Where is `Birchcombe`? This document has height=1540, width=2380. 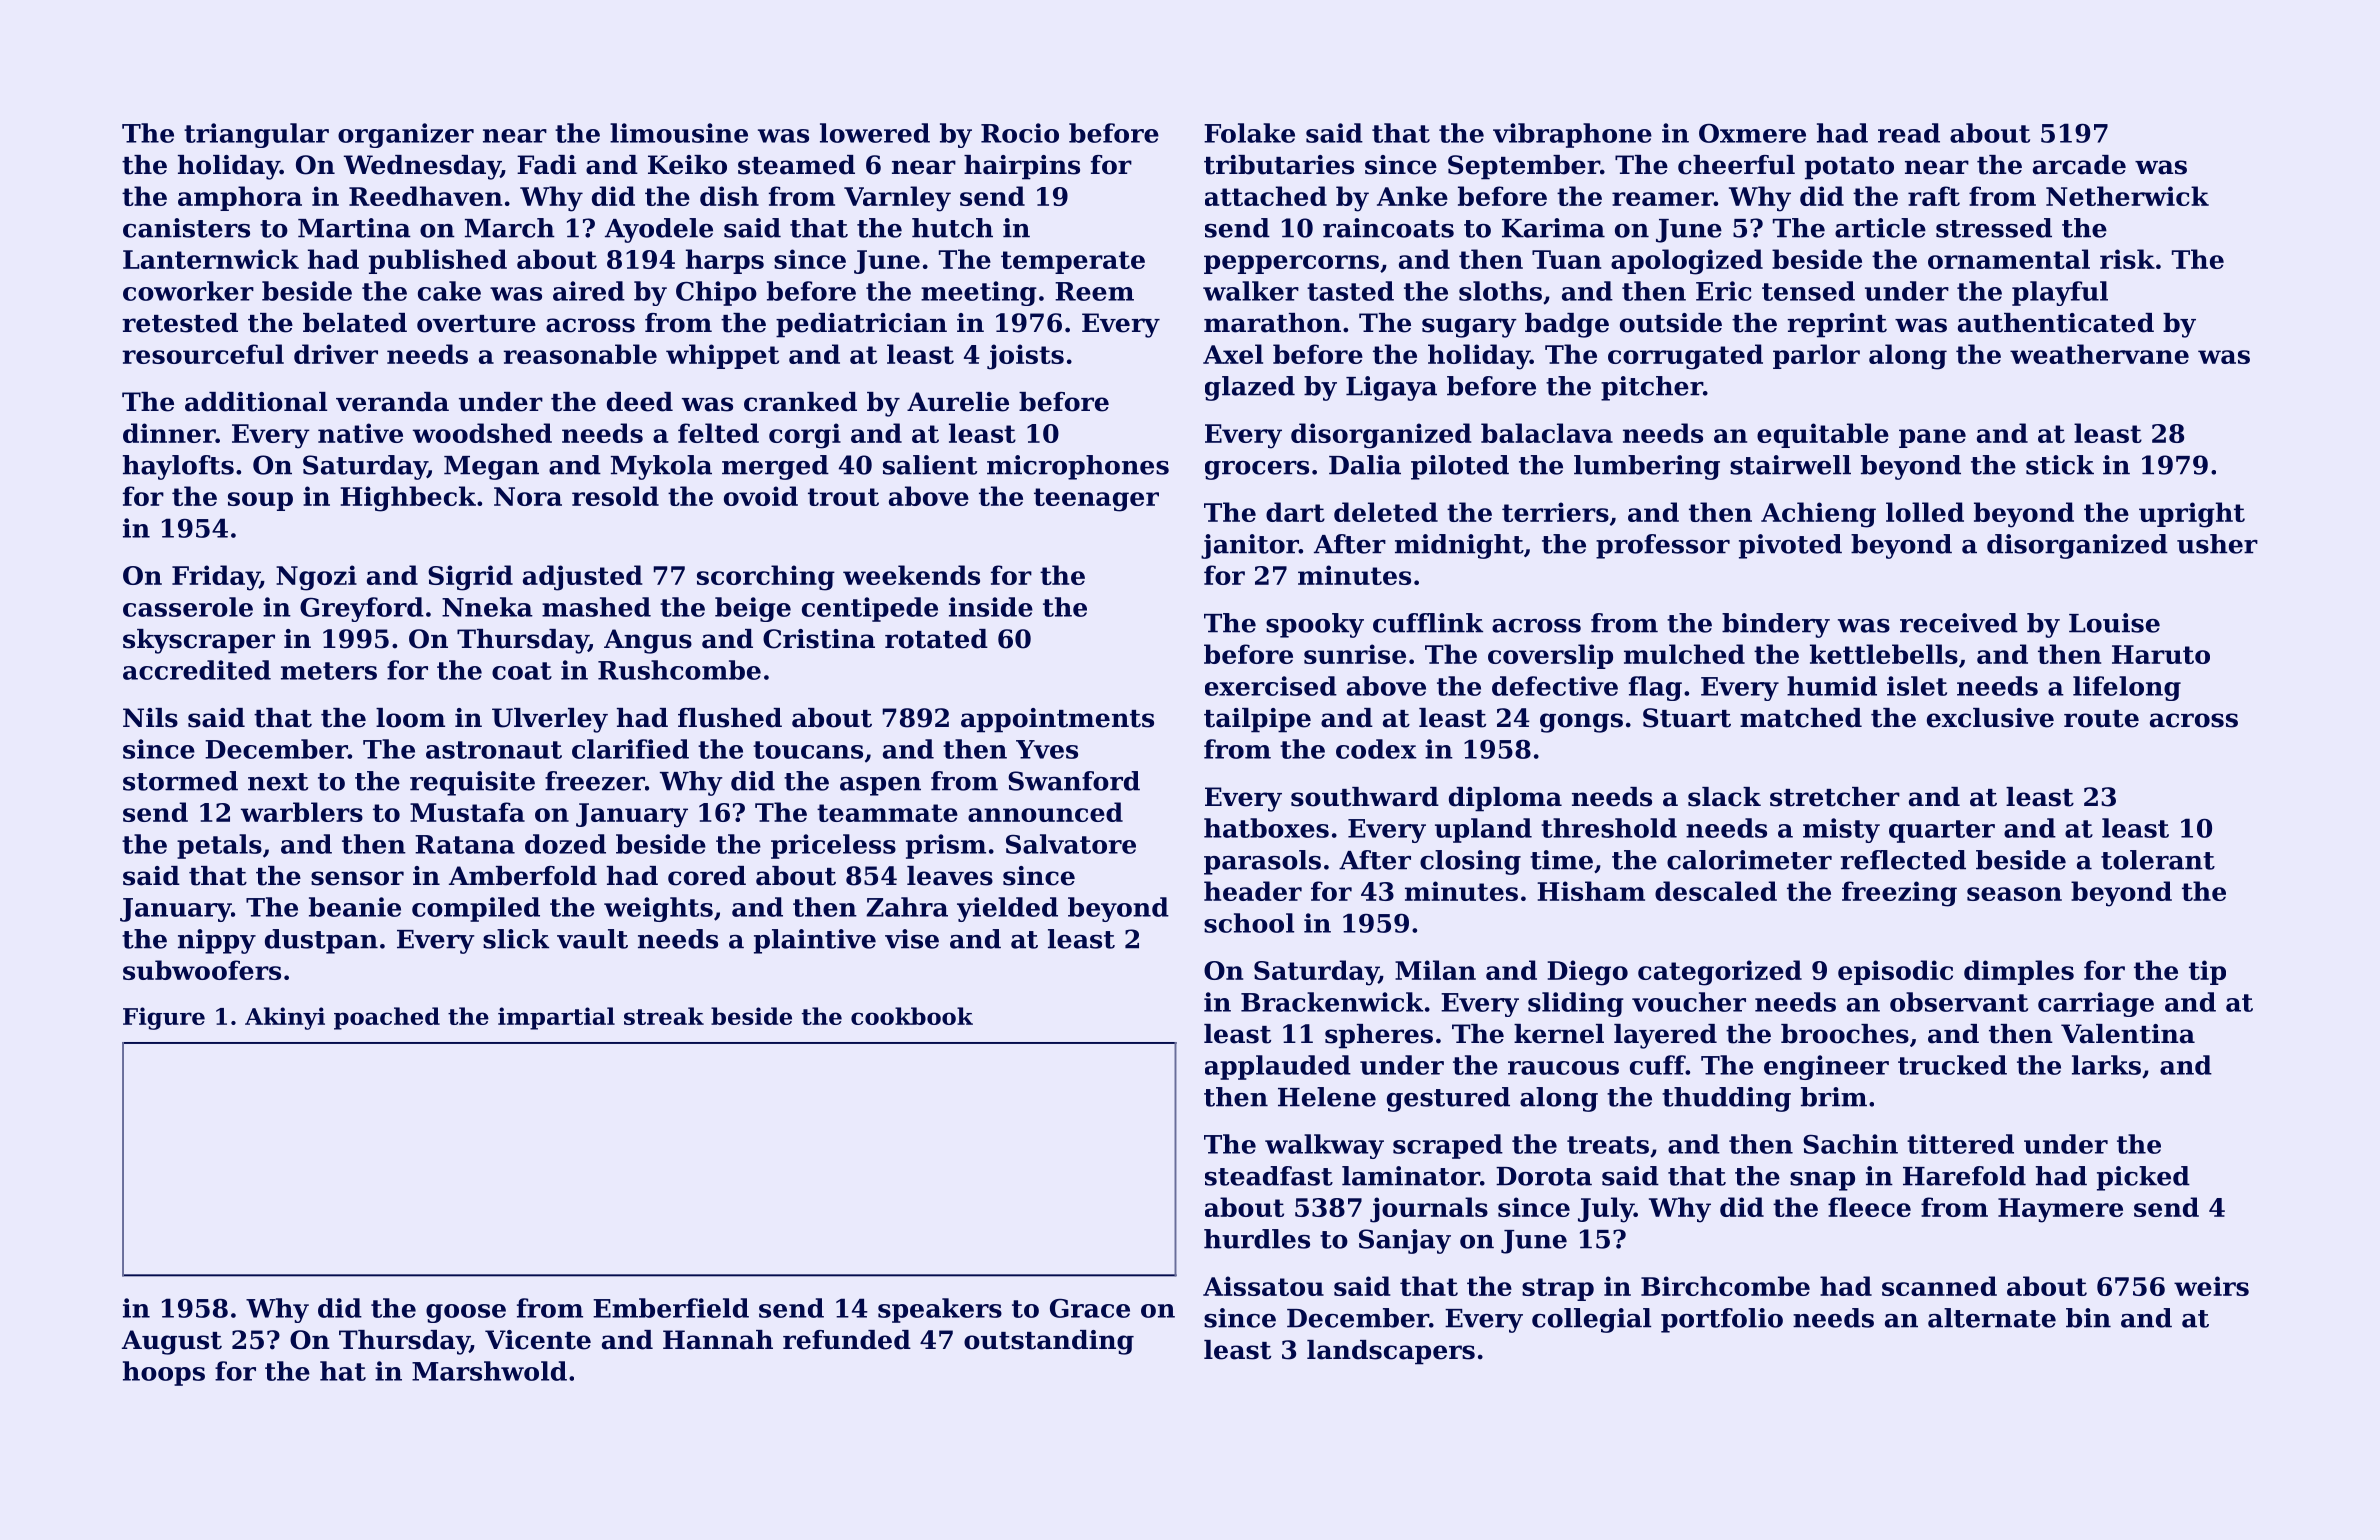 Birchcombe is located at coordinates (1725, 1286).
